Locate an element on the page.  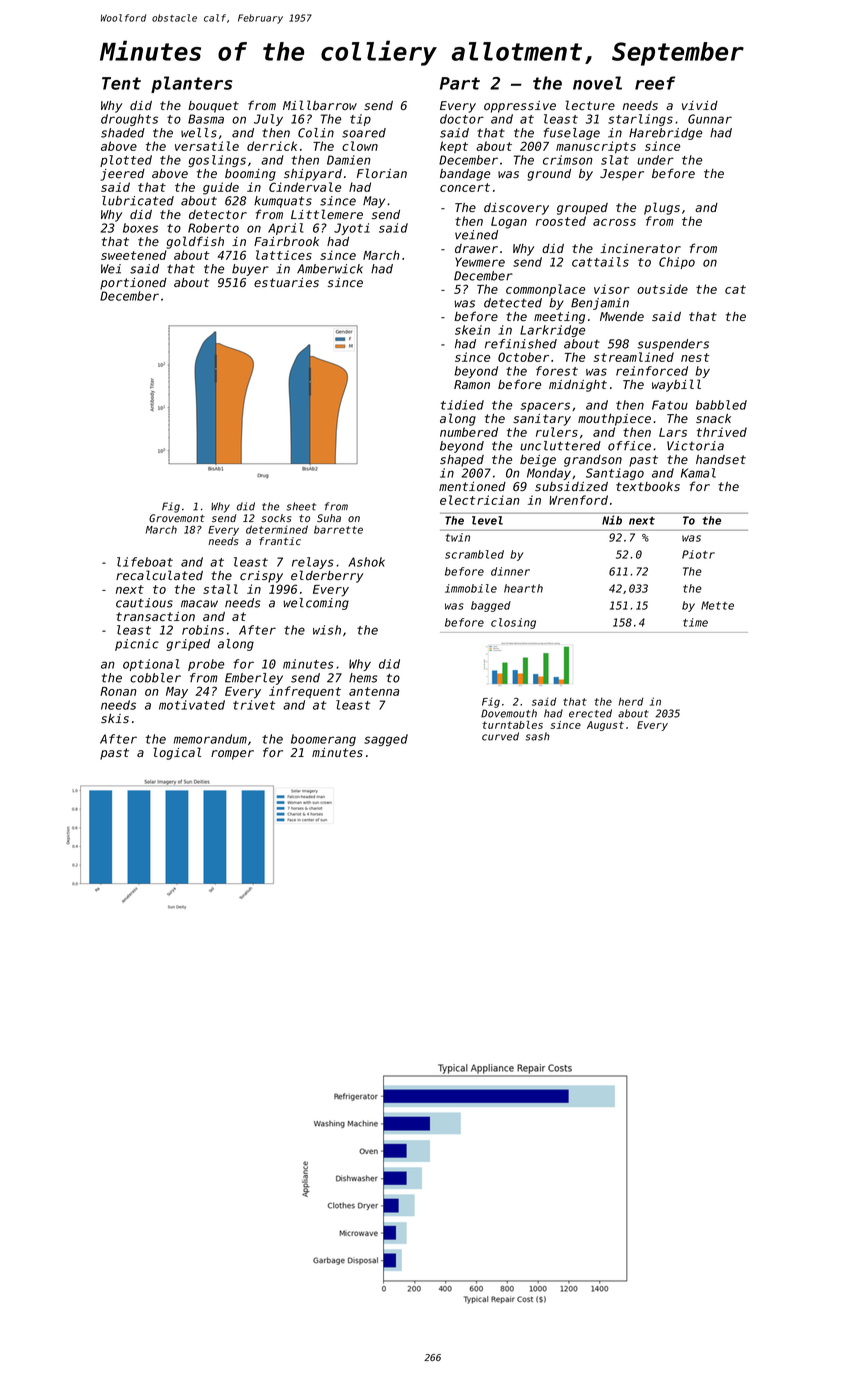
estuaries is located at coordinates (286, 282).
